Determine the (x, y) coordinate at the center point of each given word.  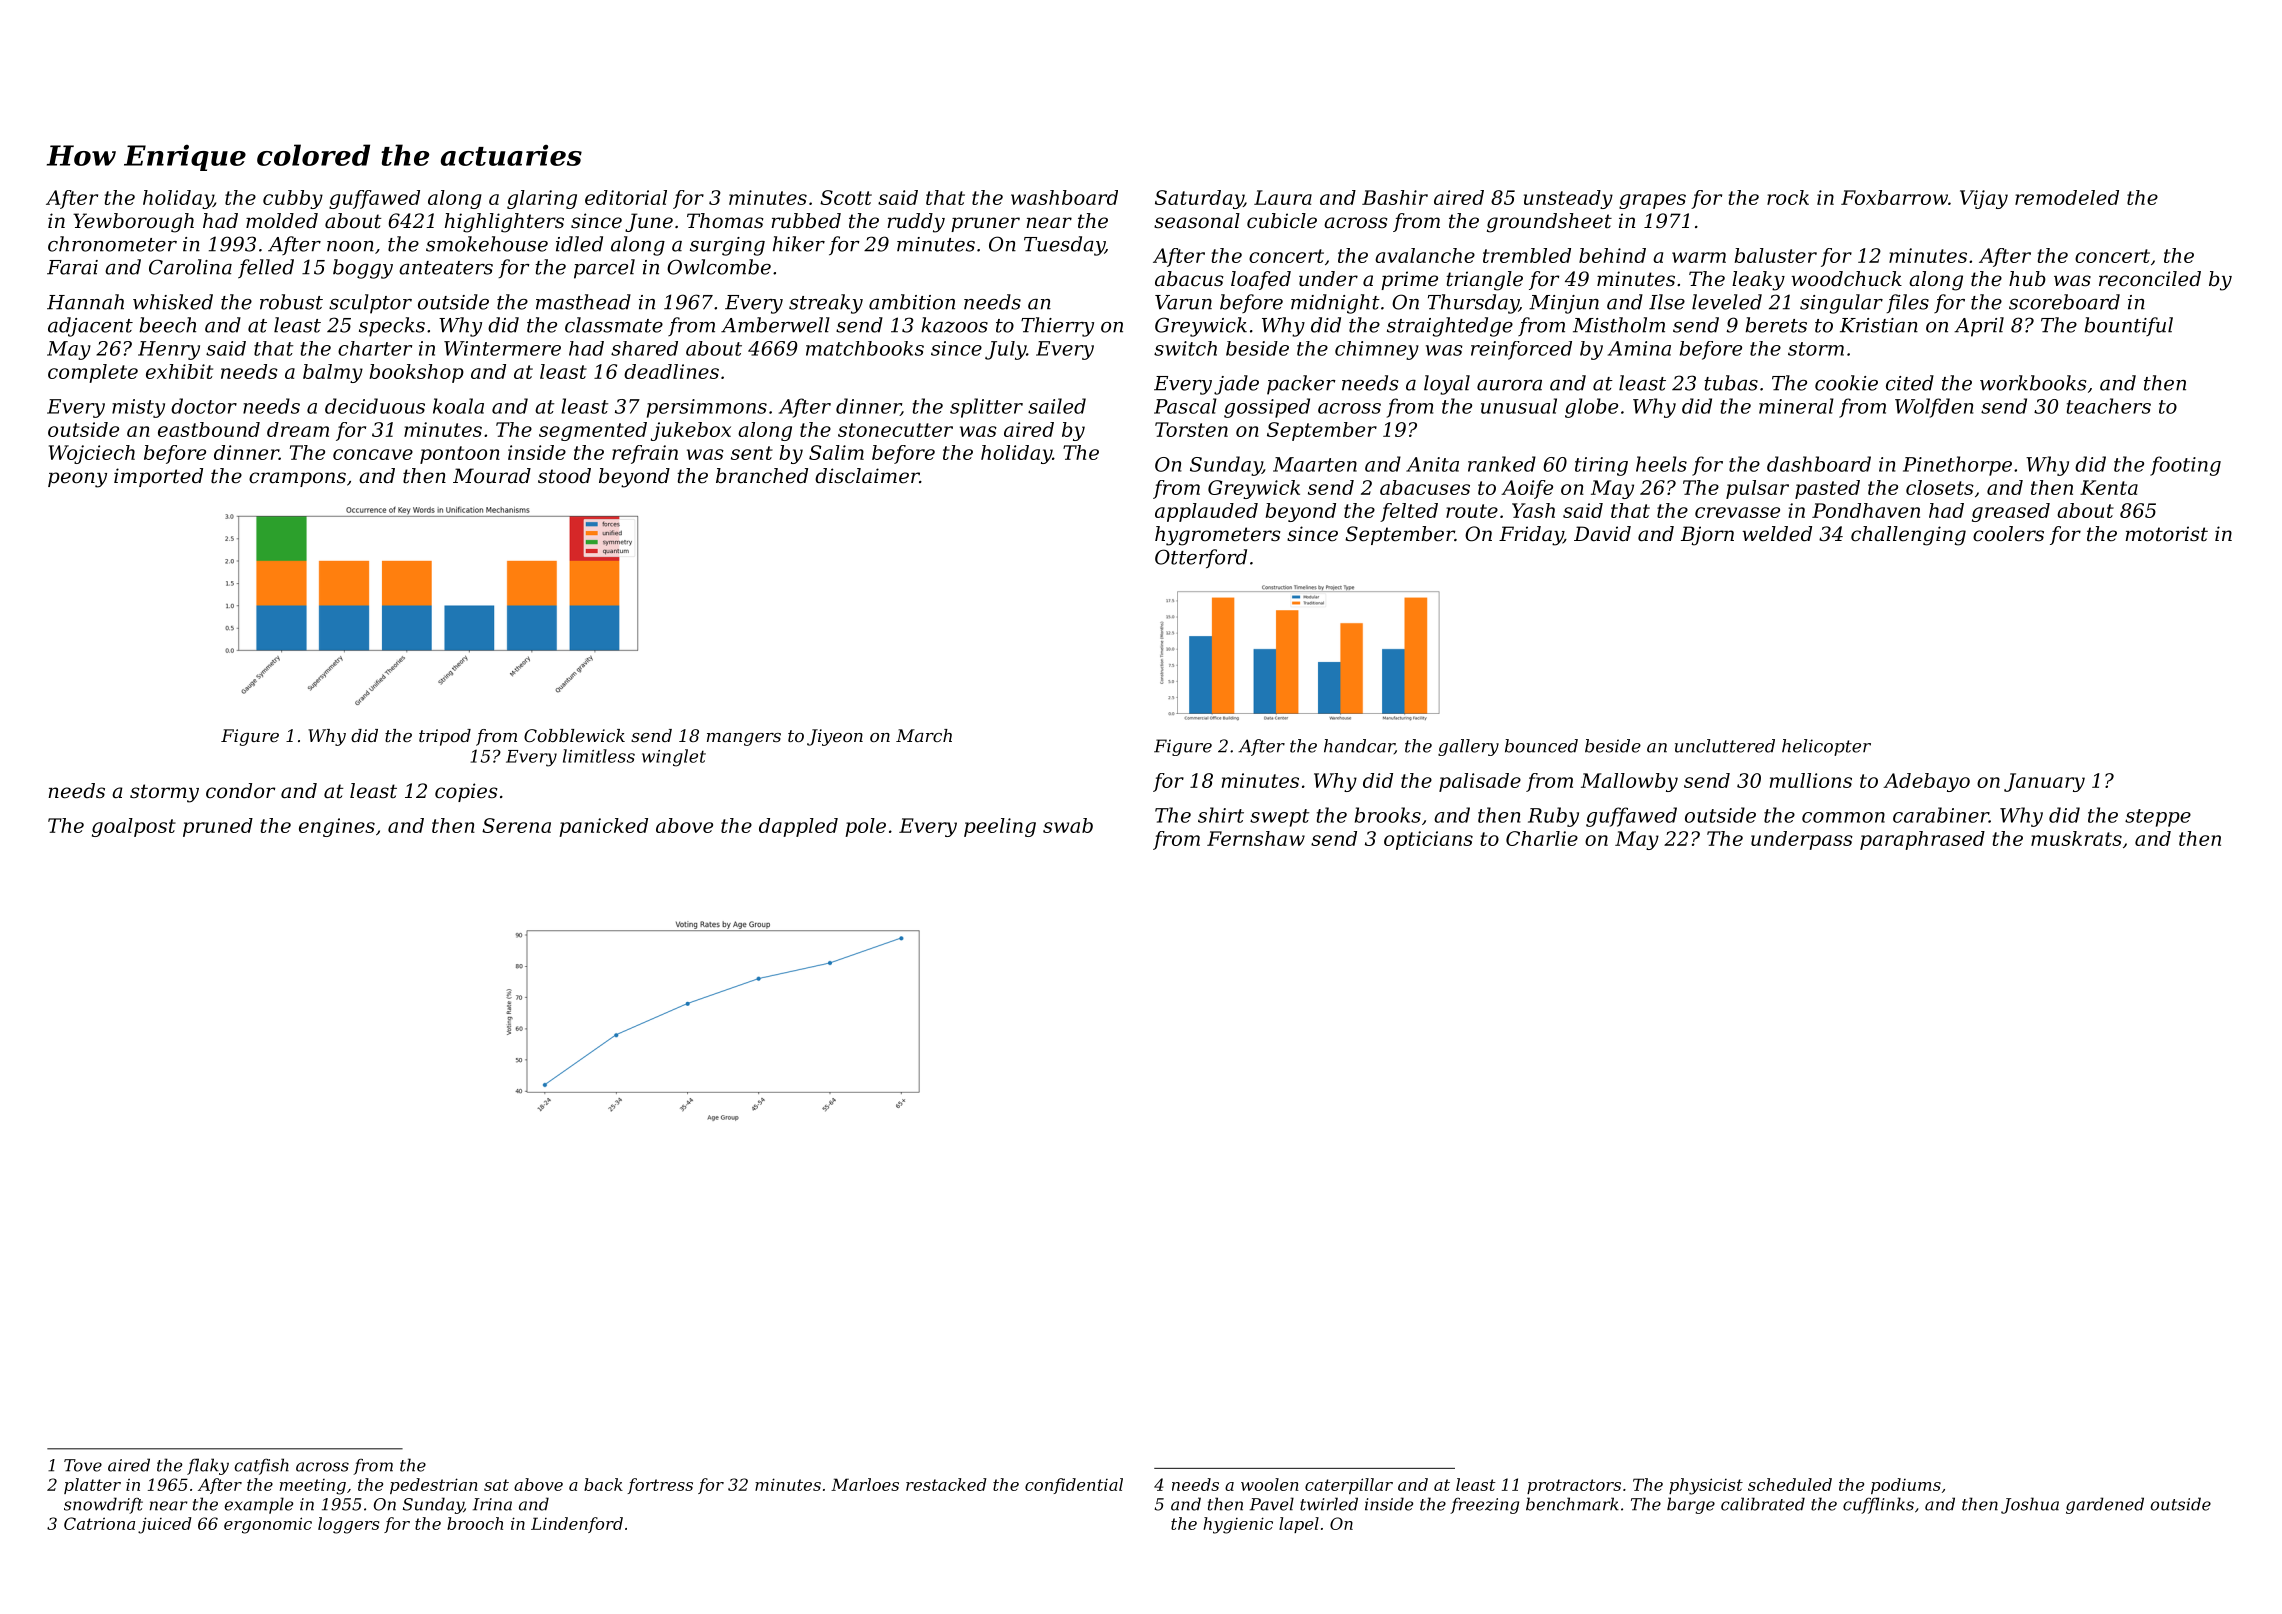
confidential (1074, 1486)
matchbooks (865, 348)
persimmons (707, 408)
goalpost (134, 827)
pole (865, 827)
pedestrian (434, 1486)
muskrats (2076, 838)
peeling (1000, 827)
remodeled (2067, 197)
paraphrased (1922, 840)
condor (240, 791)
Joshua (2030, 1505)
